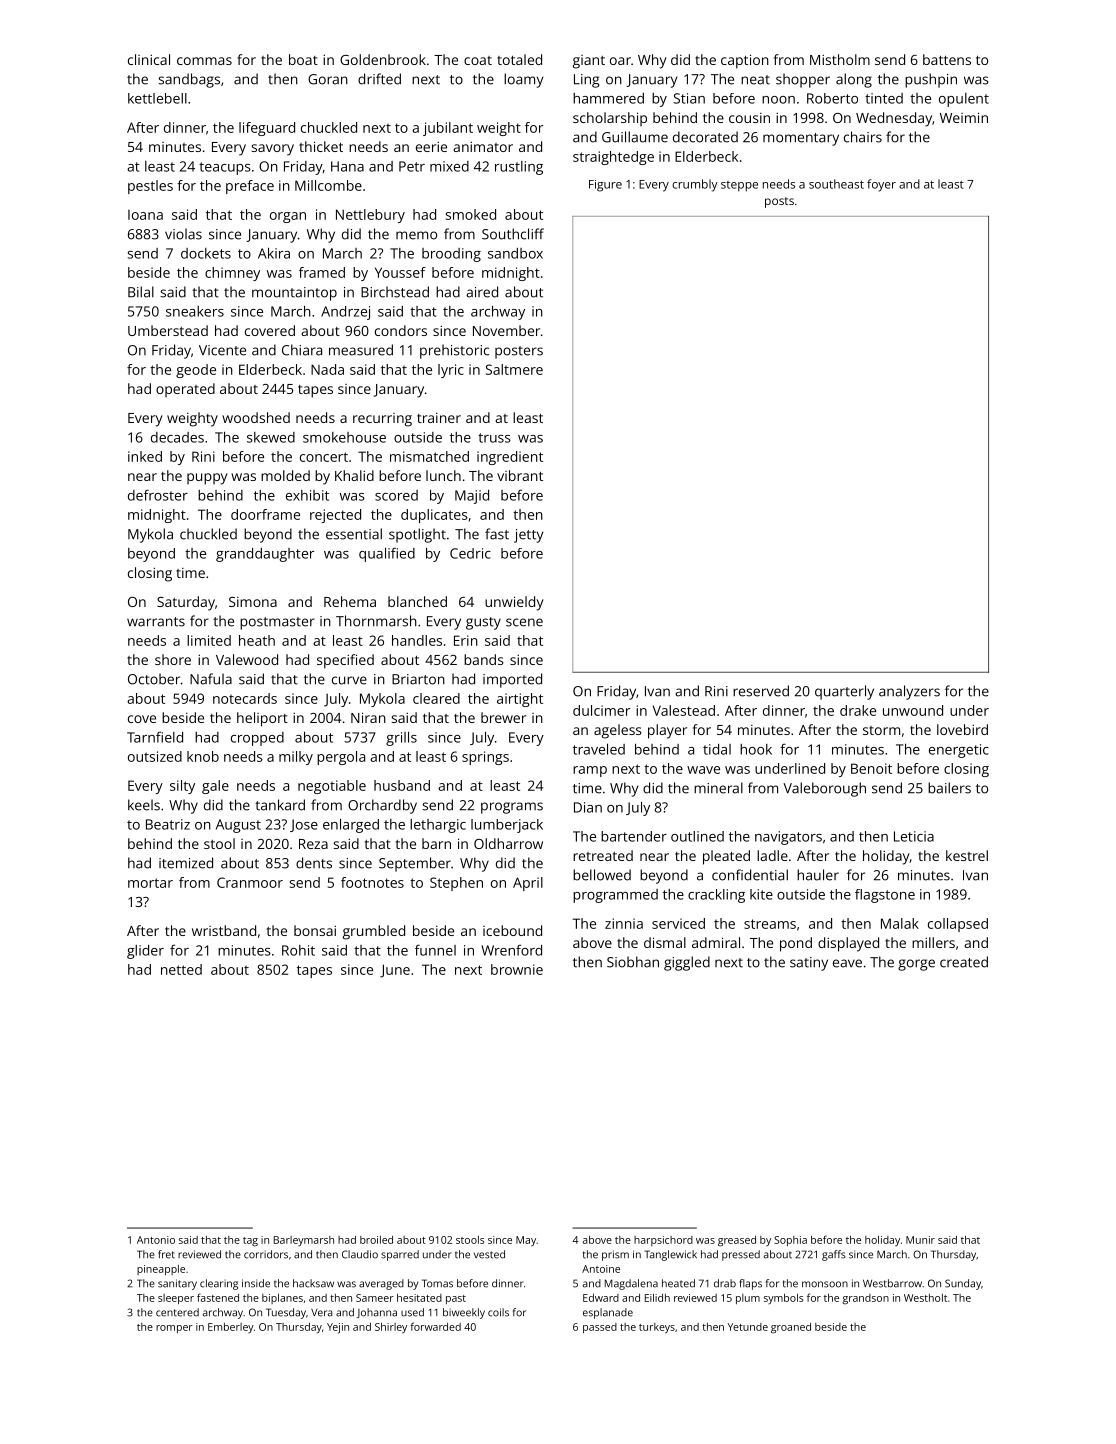 This screenshot has width=1116, height=1444. Describe the element at coordinates (157, 98) in the screenshot. I see `kettlebell` at that location.
